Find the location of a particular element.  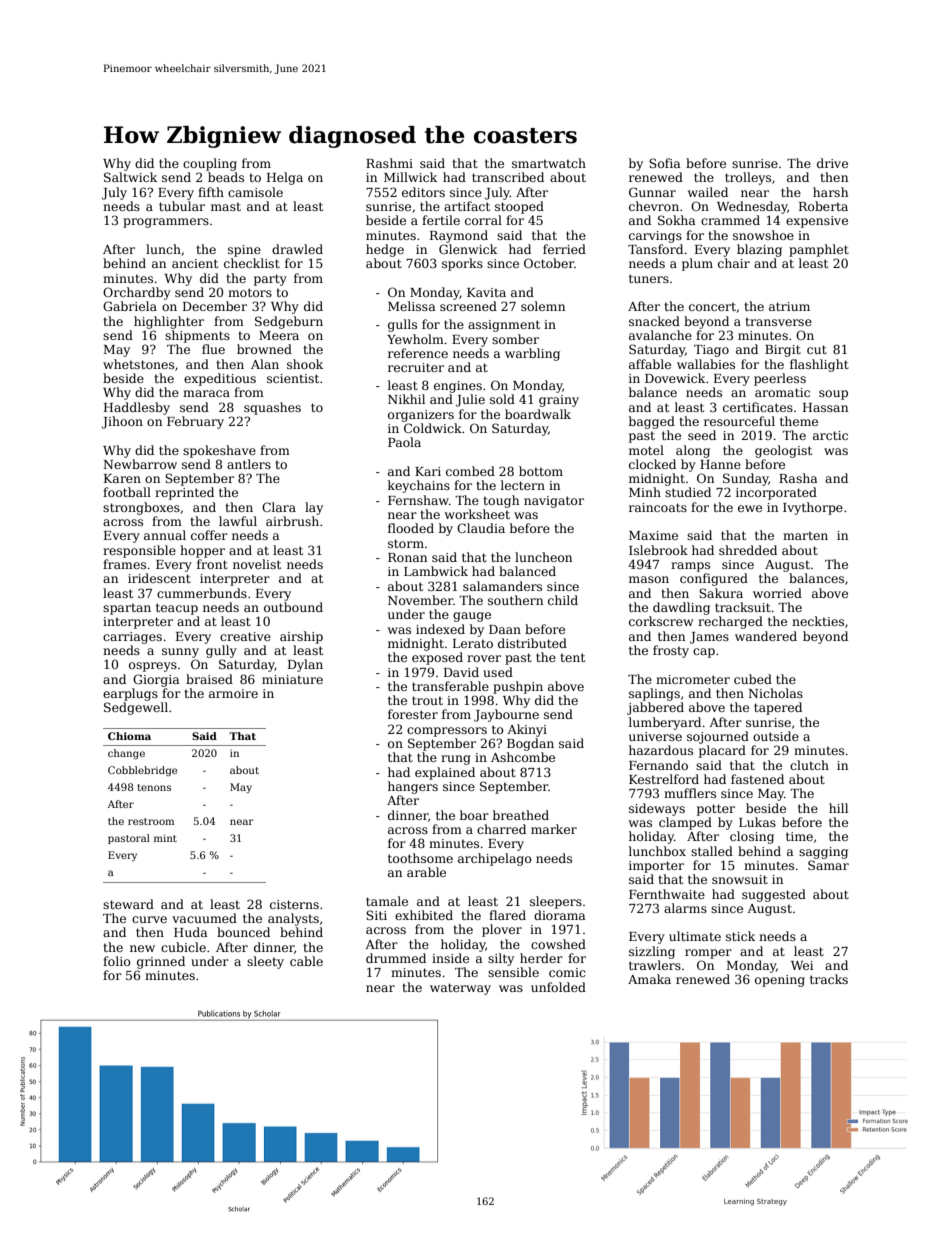

recruiter is located at coordinates (416, 367).
